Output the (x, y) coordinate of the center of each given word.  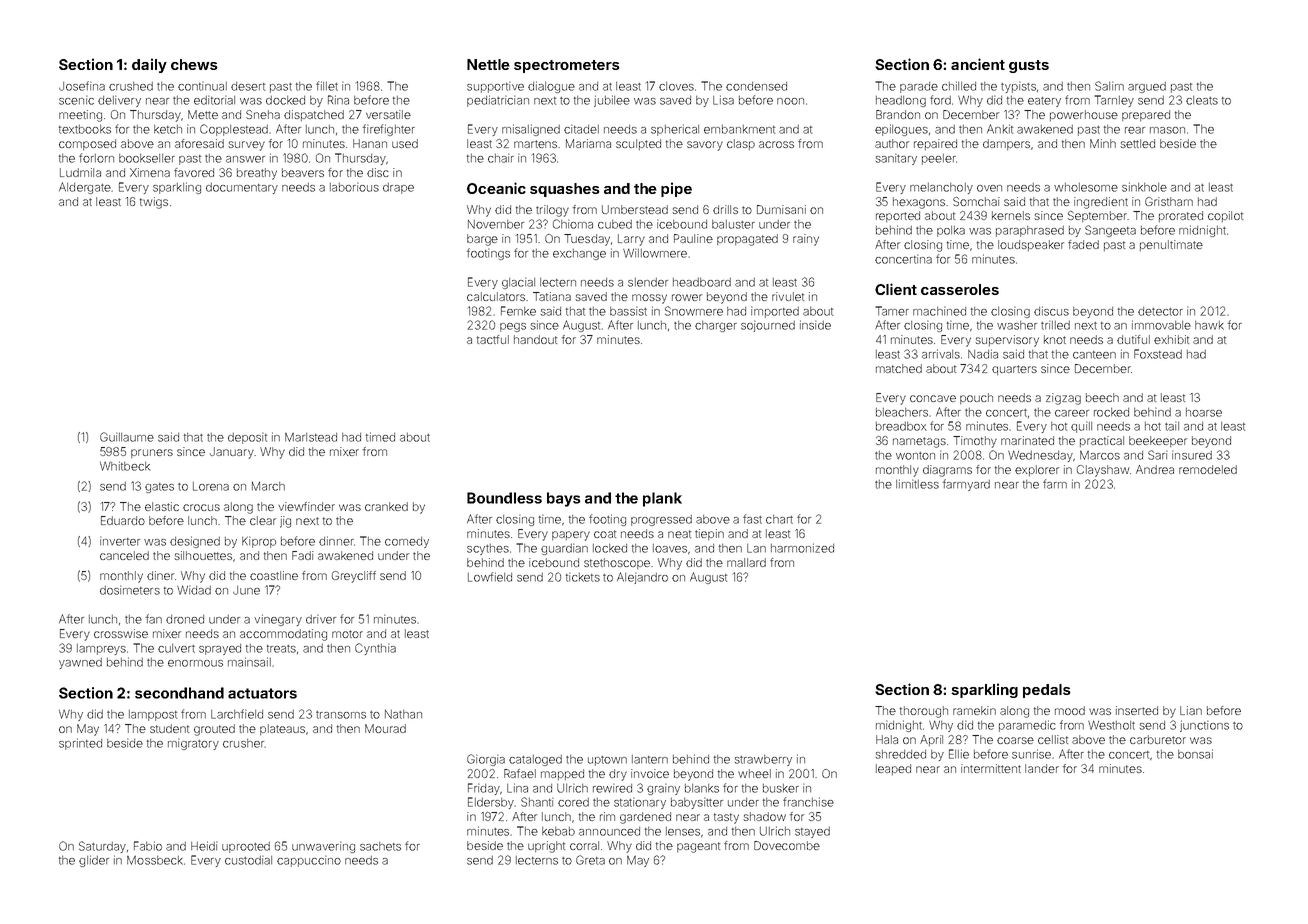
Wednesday (1040, 456)
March (268, 486)
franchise (808, 802)
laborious (354, 187)
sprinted (80, 744)
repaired (935, 144)
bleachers (902, 412)
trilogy (552, 211)
